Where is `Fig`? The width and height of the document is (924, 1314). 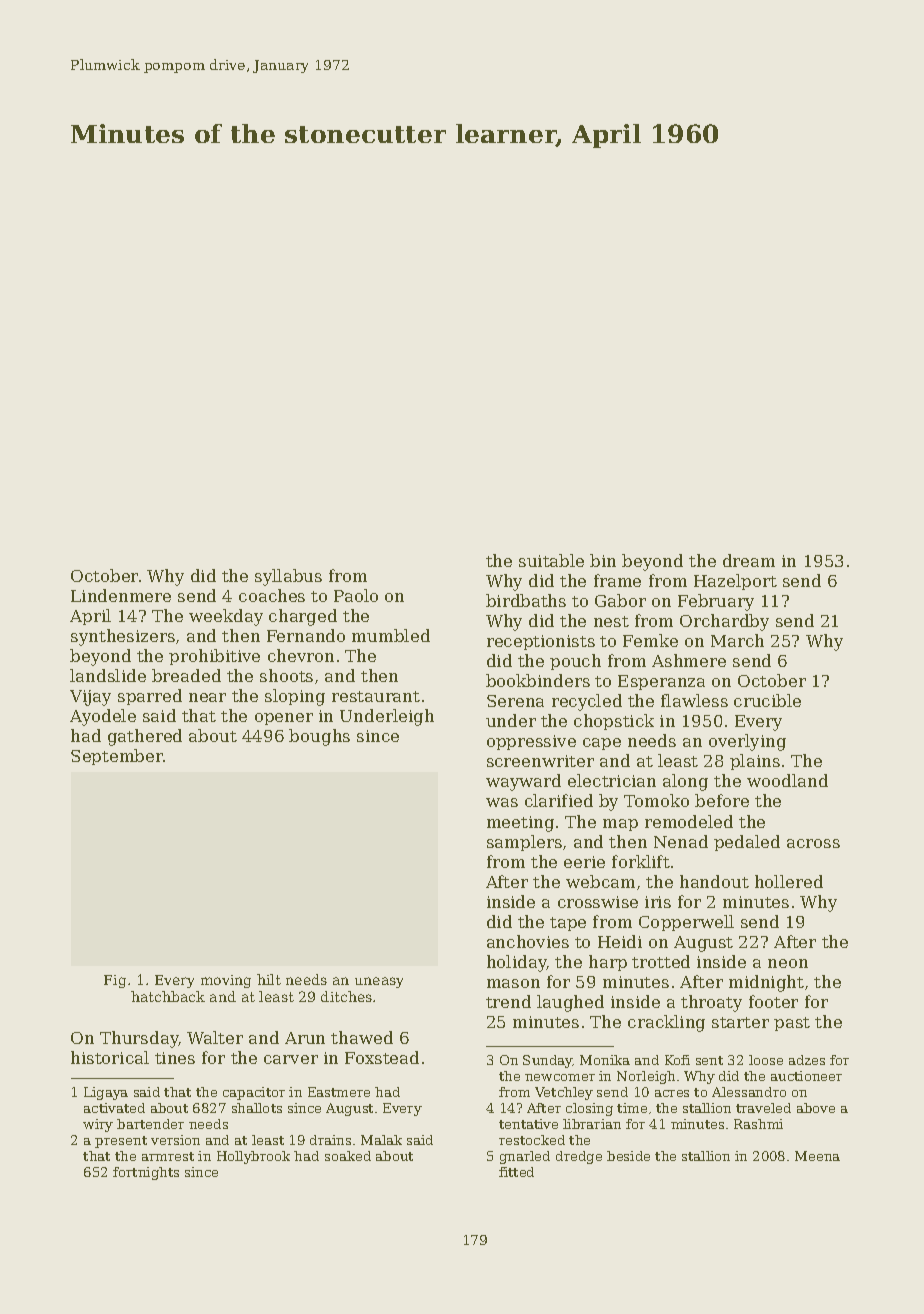 Fig is located at coordinates (115, 981).
